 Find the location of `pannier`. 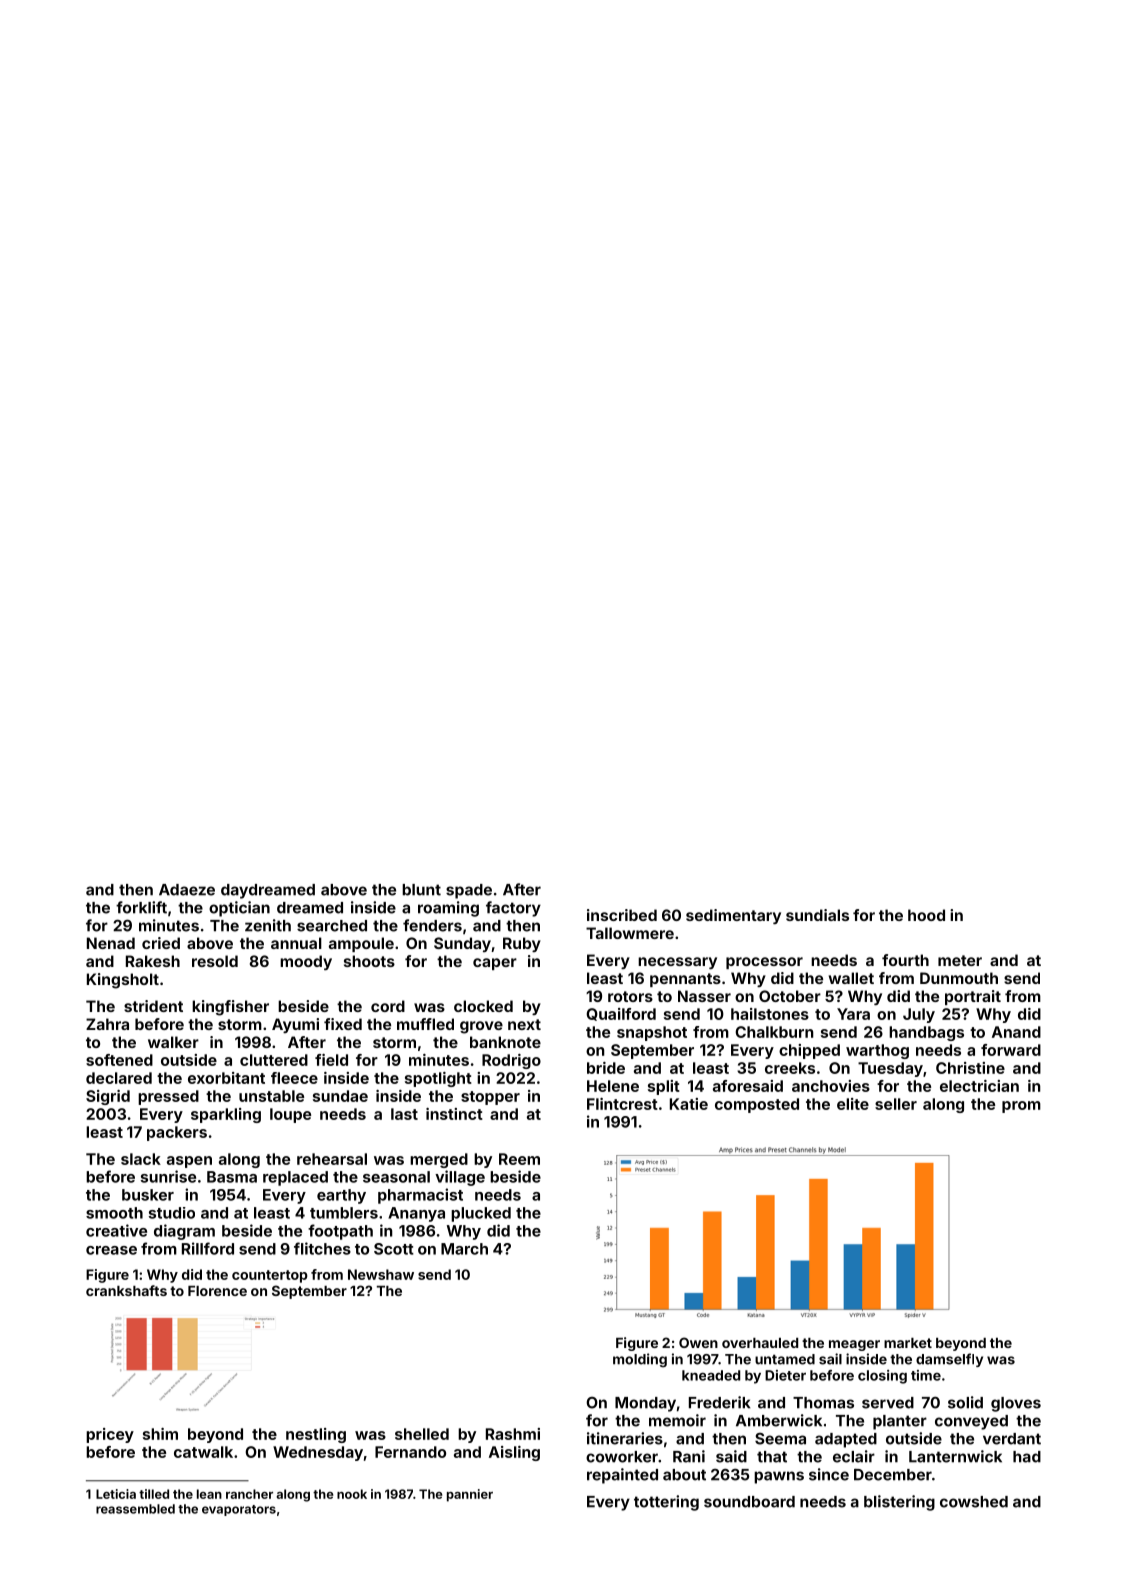

pannier is located at coordinates (470, 1495).
